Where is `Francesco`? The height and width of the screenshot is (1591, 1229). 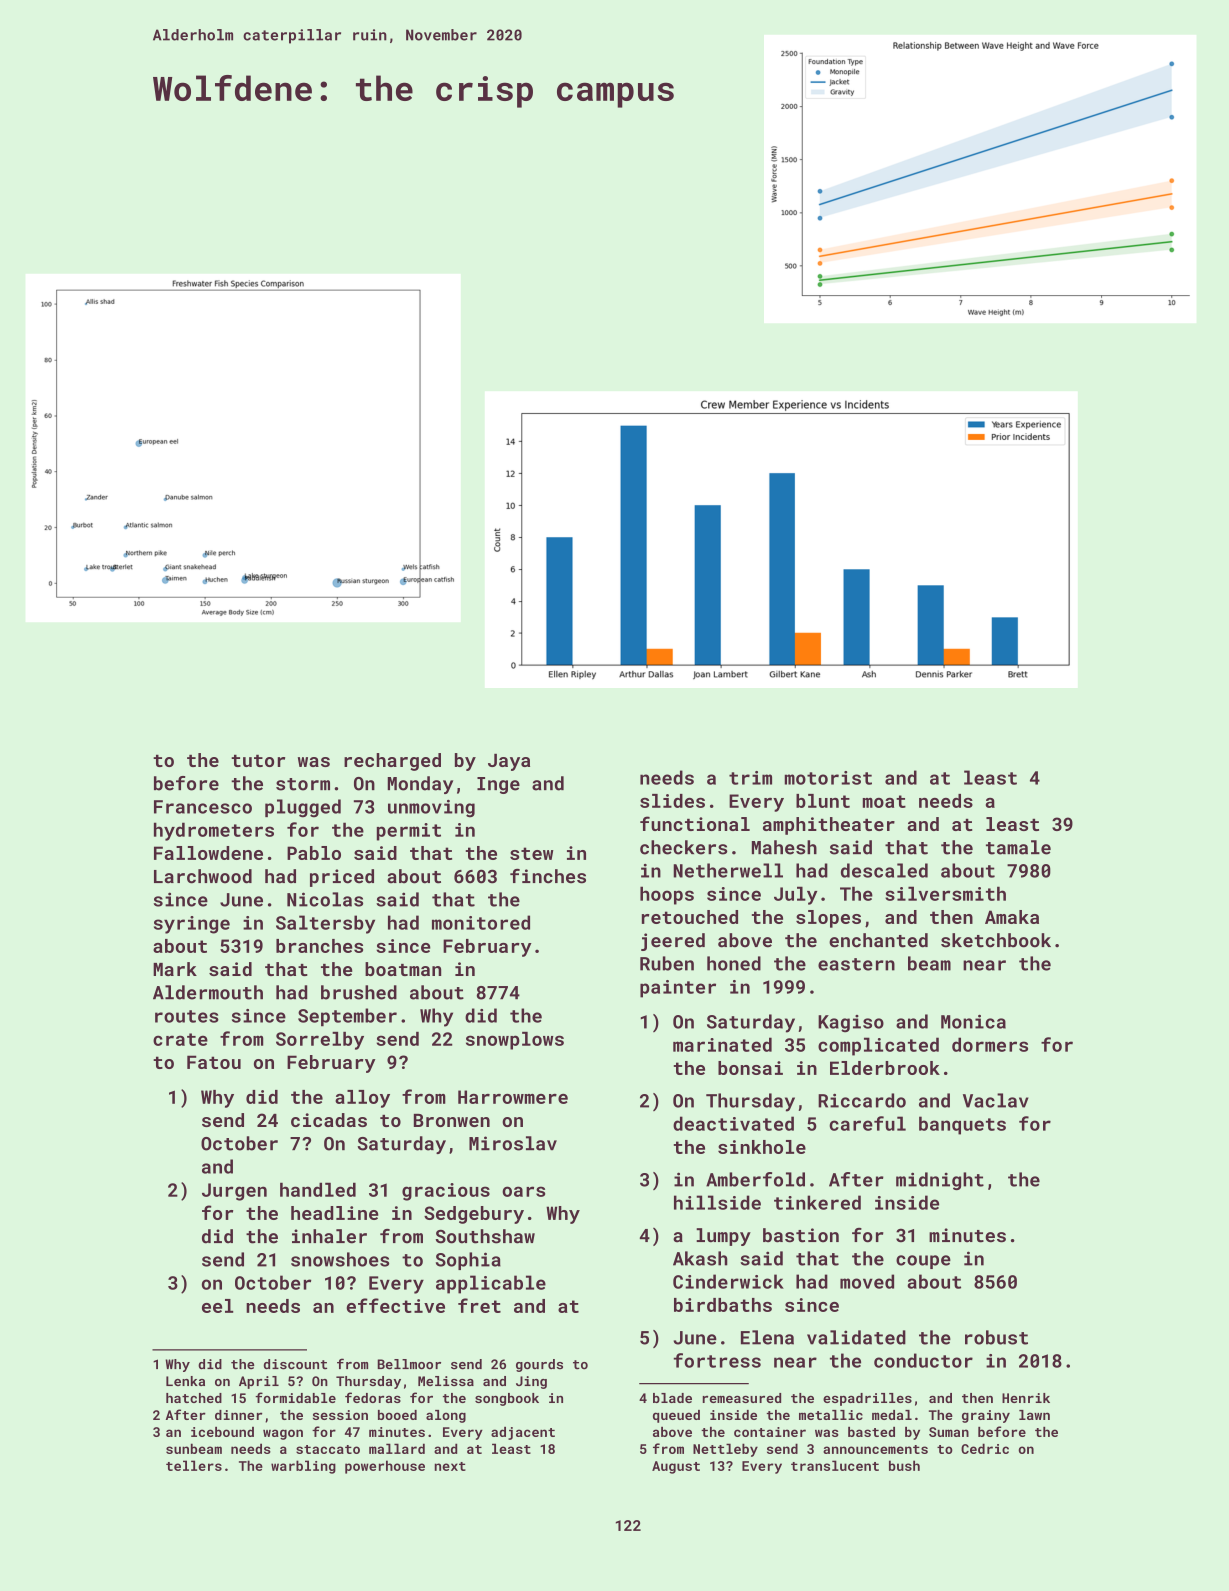
Francesco is located at coordinates (203, 807).
